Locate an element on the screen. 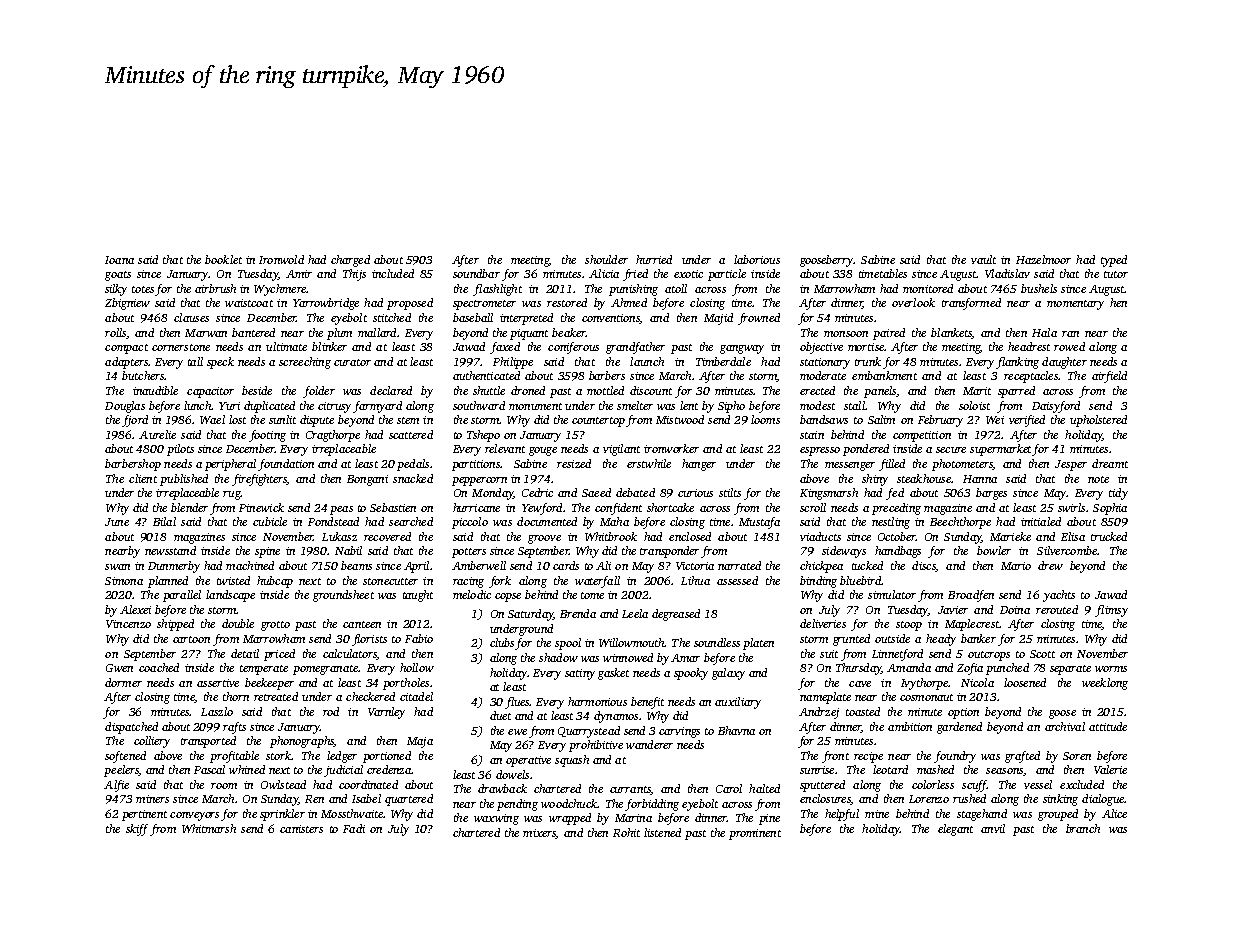 The image size is (1233, 952). Beechthorpe is located at coordinates (960, 523).
